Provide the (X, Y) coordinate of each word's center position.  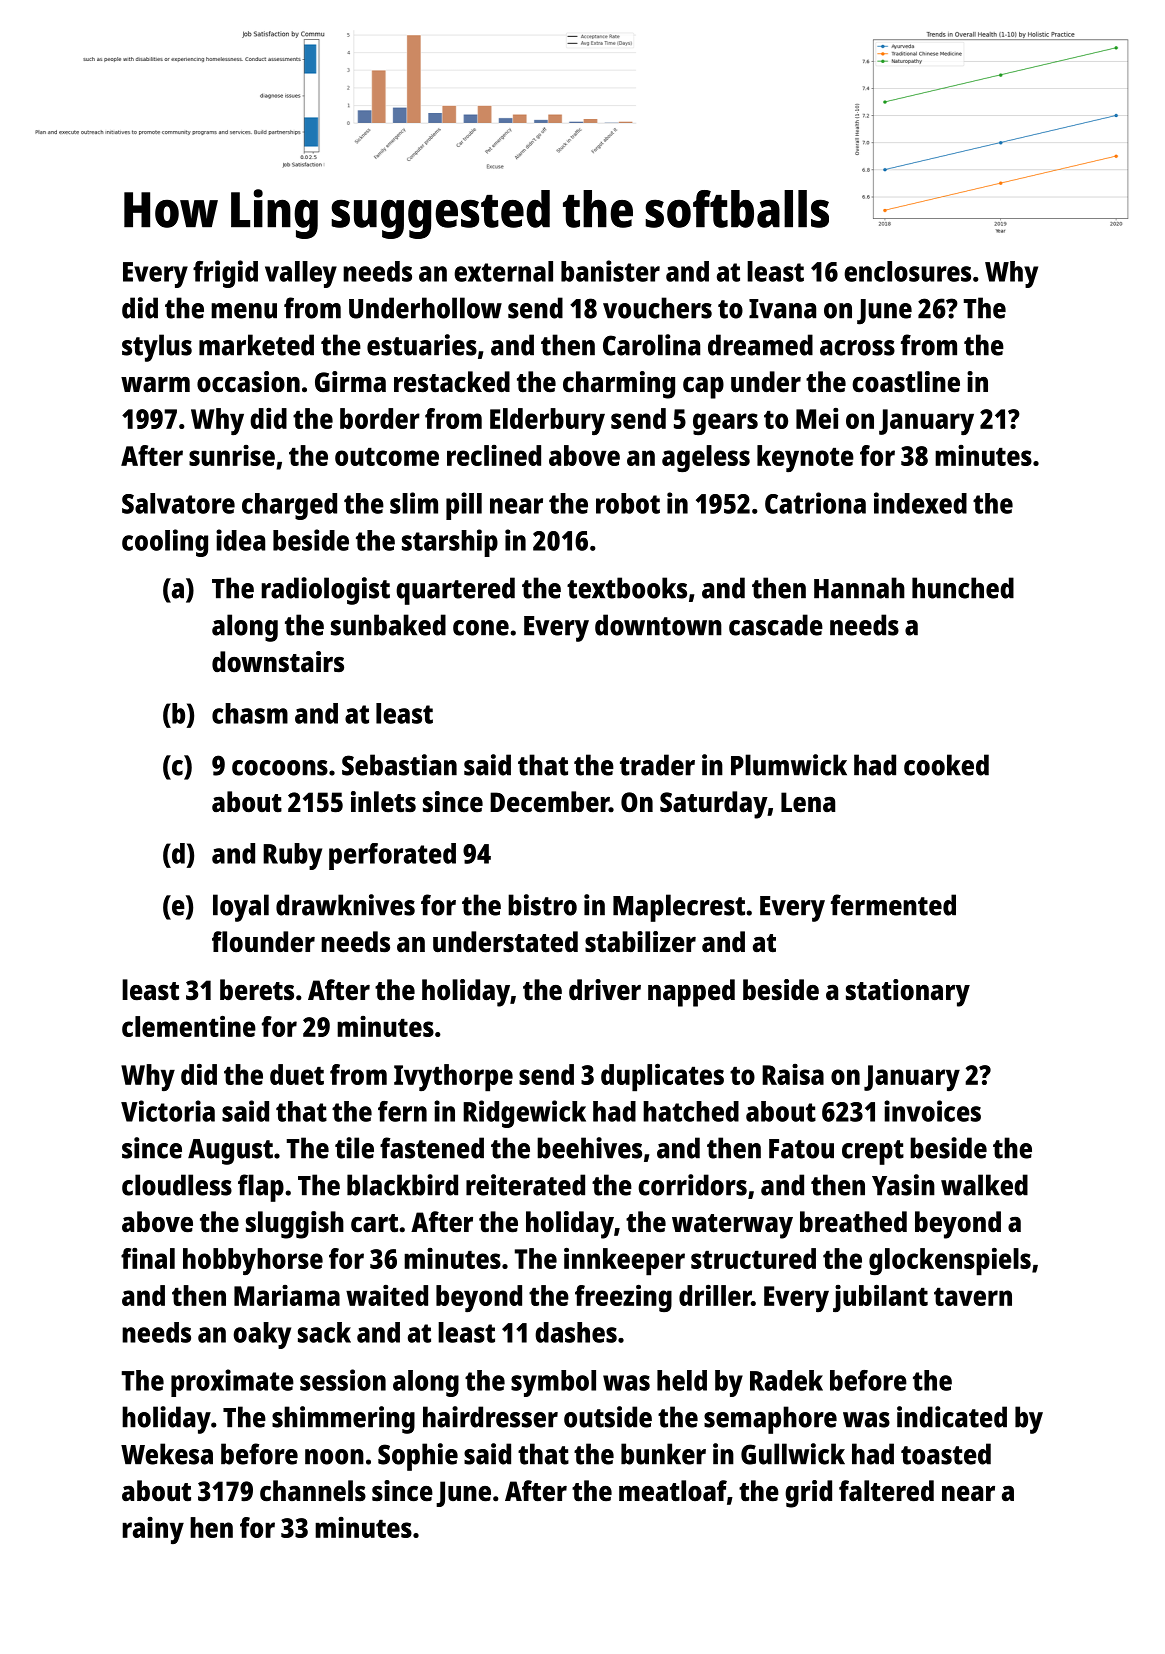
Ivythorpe (453, 1078)
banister (610, 271)
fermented (893, 905)
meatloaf (673, 1491)
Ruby (292, 856)
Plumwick (789, 765)
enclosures (907, 271)
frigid (225, 274)
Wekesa (167, 1454)
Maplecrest (679, 908)
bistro (542, 905)
